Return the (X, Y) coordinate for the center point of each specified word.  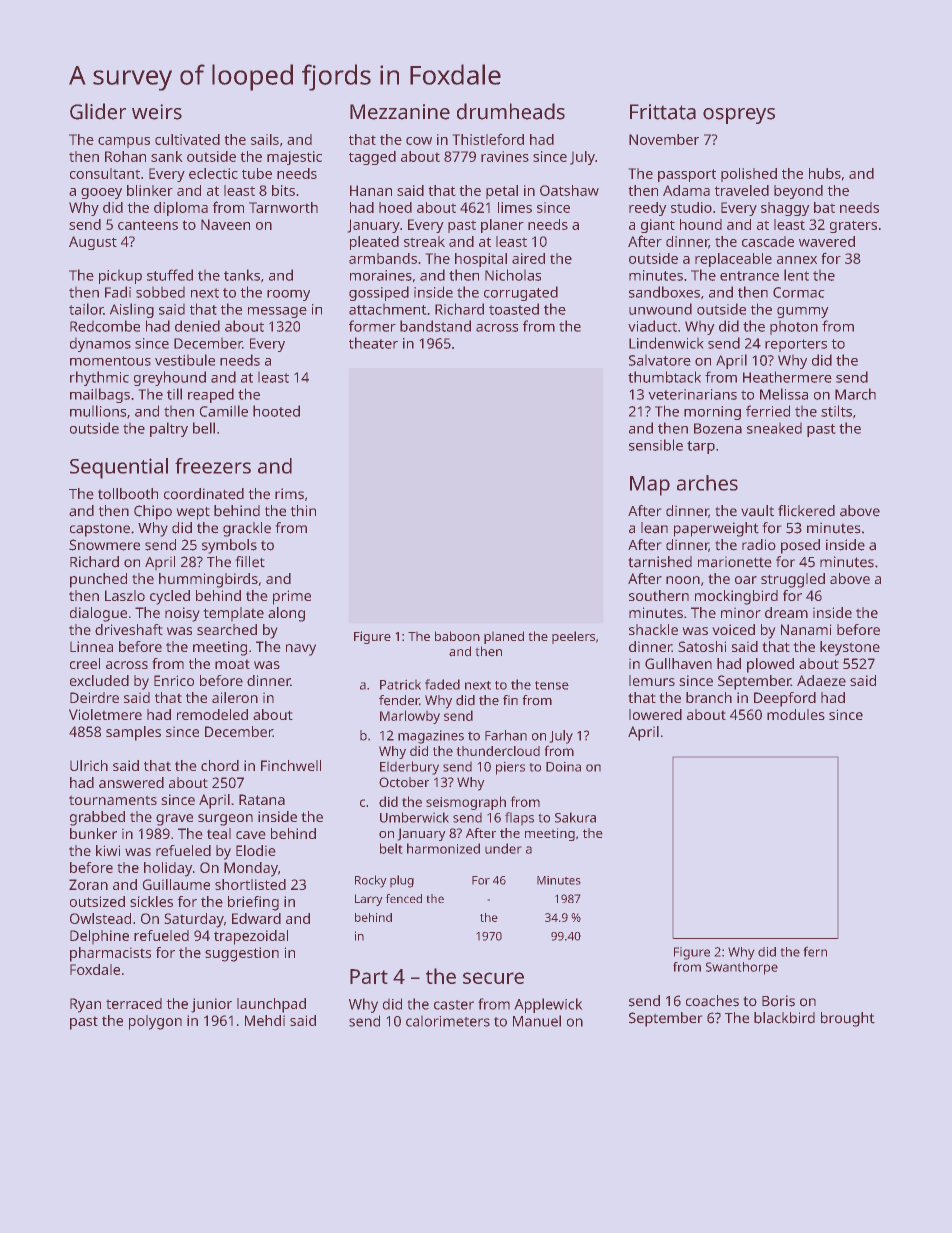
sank (166, 156)
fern (815, 952)
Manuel (537, 1021)
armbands (383, 258)
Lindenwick (666, 343)
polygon (155, 1022)
